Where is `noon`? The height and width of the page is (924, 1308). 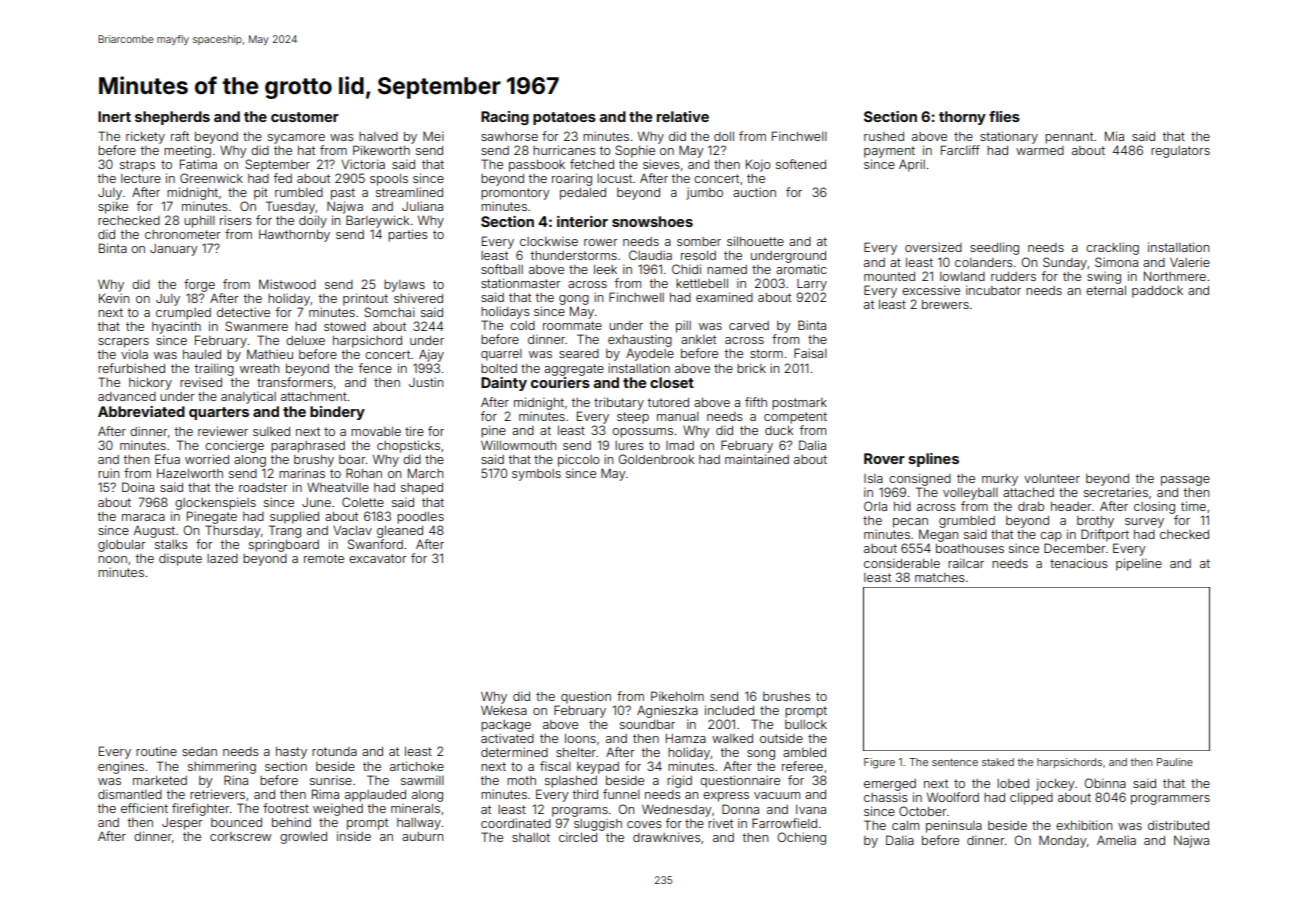 noon is located at coordinates (112, 559).
